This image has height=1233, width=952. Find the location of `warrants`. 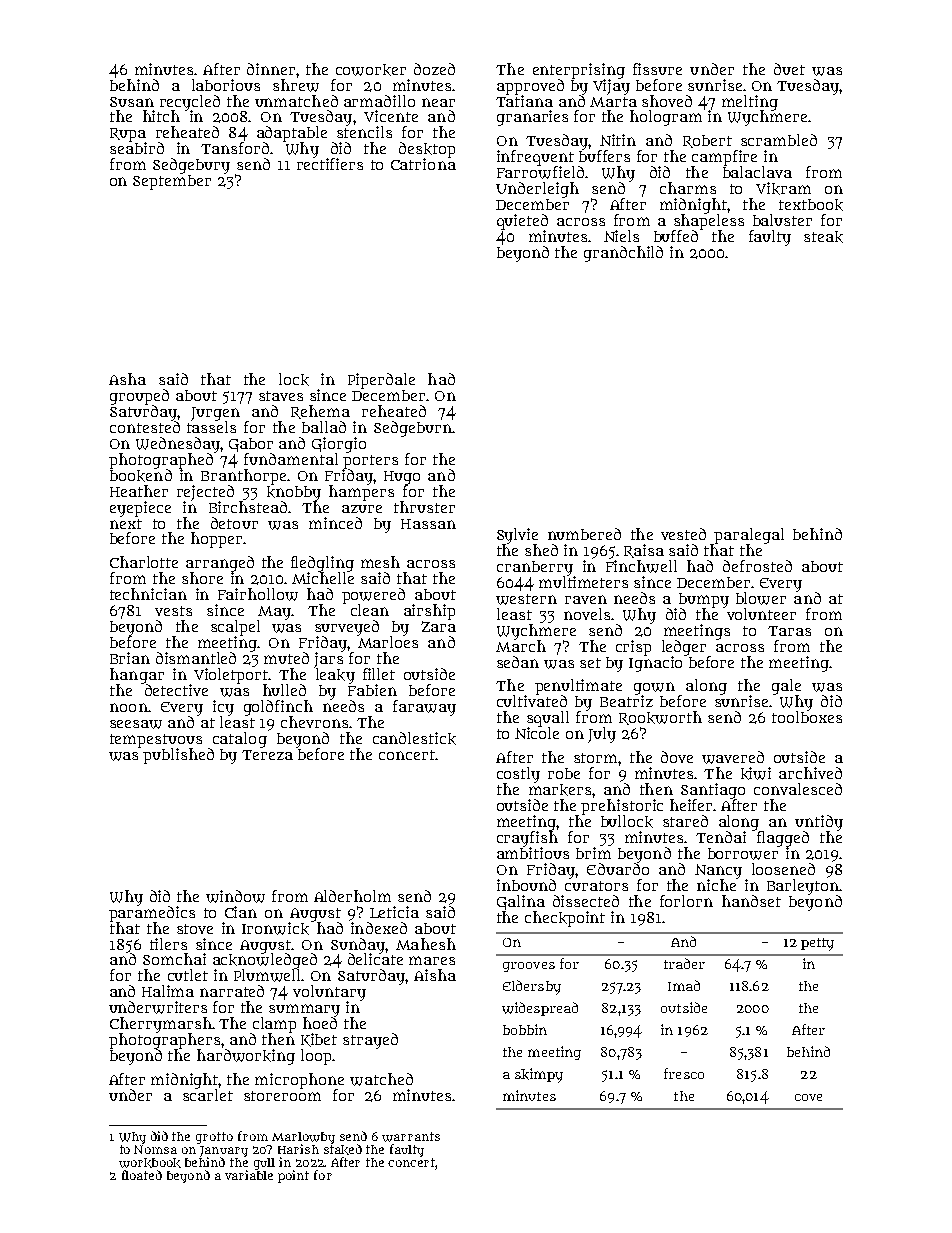

warrants is located at coordinates (411, 1137).
